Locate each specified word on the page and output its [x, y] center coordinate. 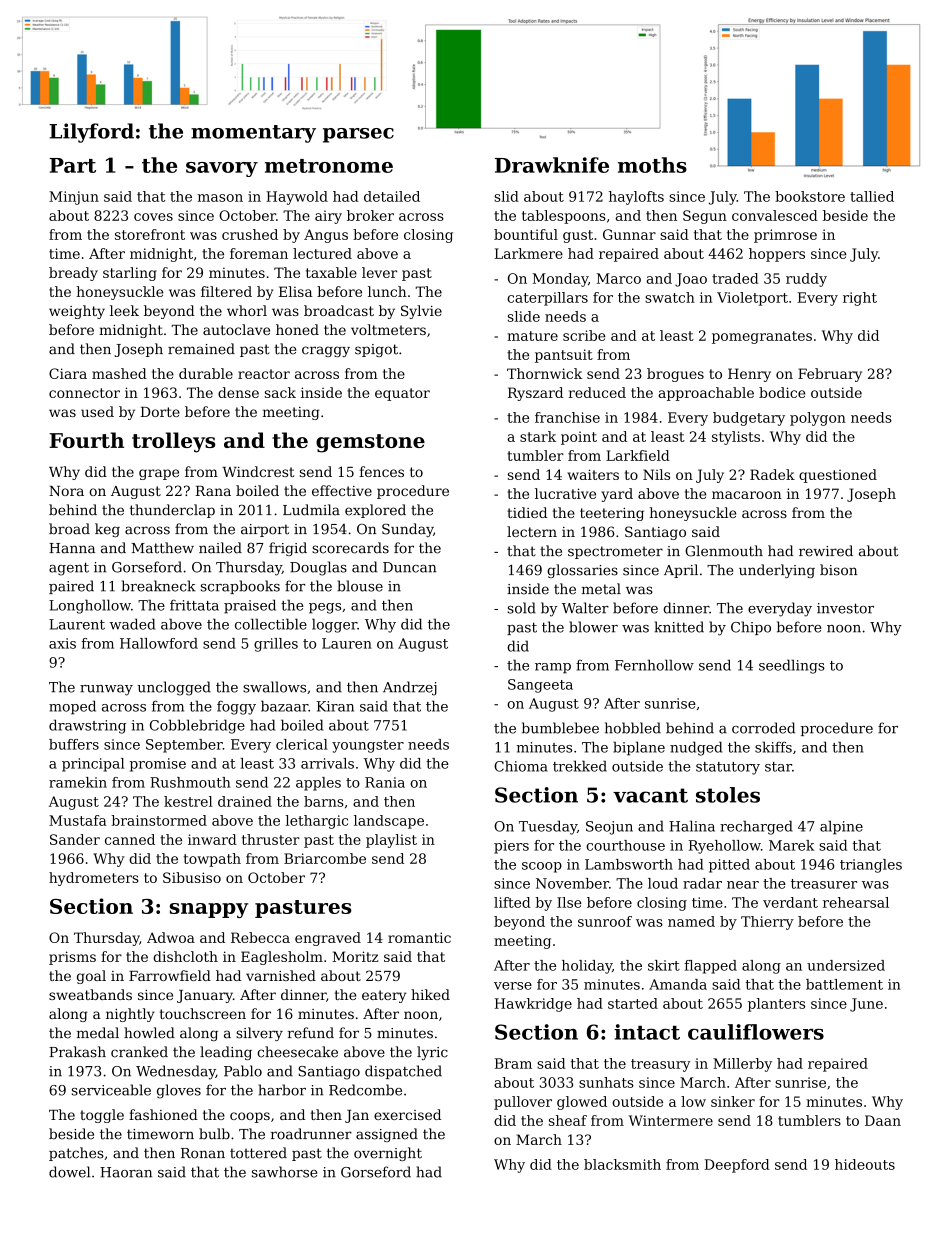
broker [370, 215]
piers [511, 847]
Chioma [521, 766]
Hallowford [159, 643]
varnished [281, 975]
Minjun [74, 198]
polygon [818, 419]
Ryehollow [724, 847]
